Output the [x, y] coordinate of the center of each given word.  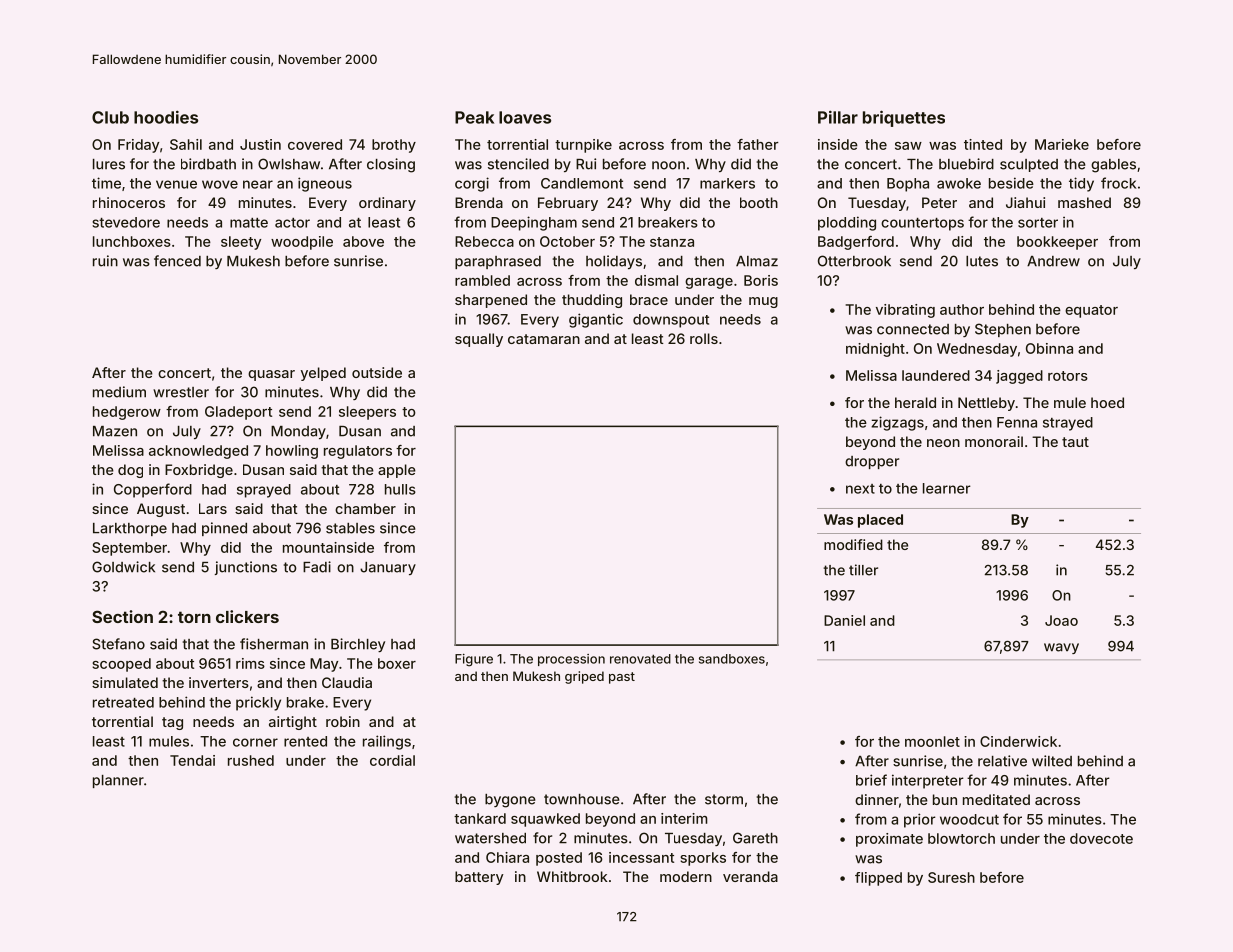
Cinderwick [1018, 741]
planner [118, 781]
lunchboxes [132, 241]
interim [684, 818]
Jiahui [1025, 202]
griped [584, 677]
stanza [672, 242]
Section [122, 616]
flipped [878, 879]
